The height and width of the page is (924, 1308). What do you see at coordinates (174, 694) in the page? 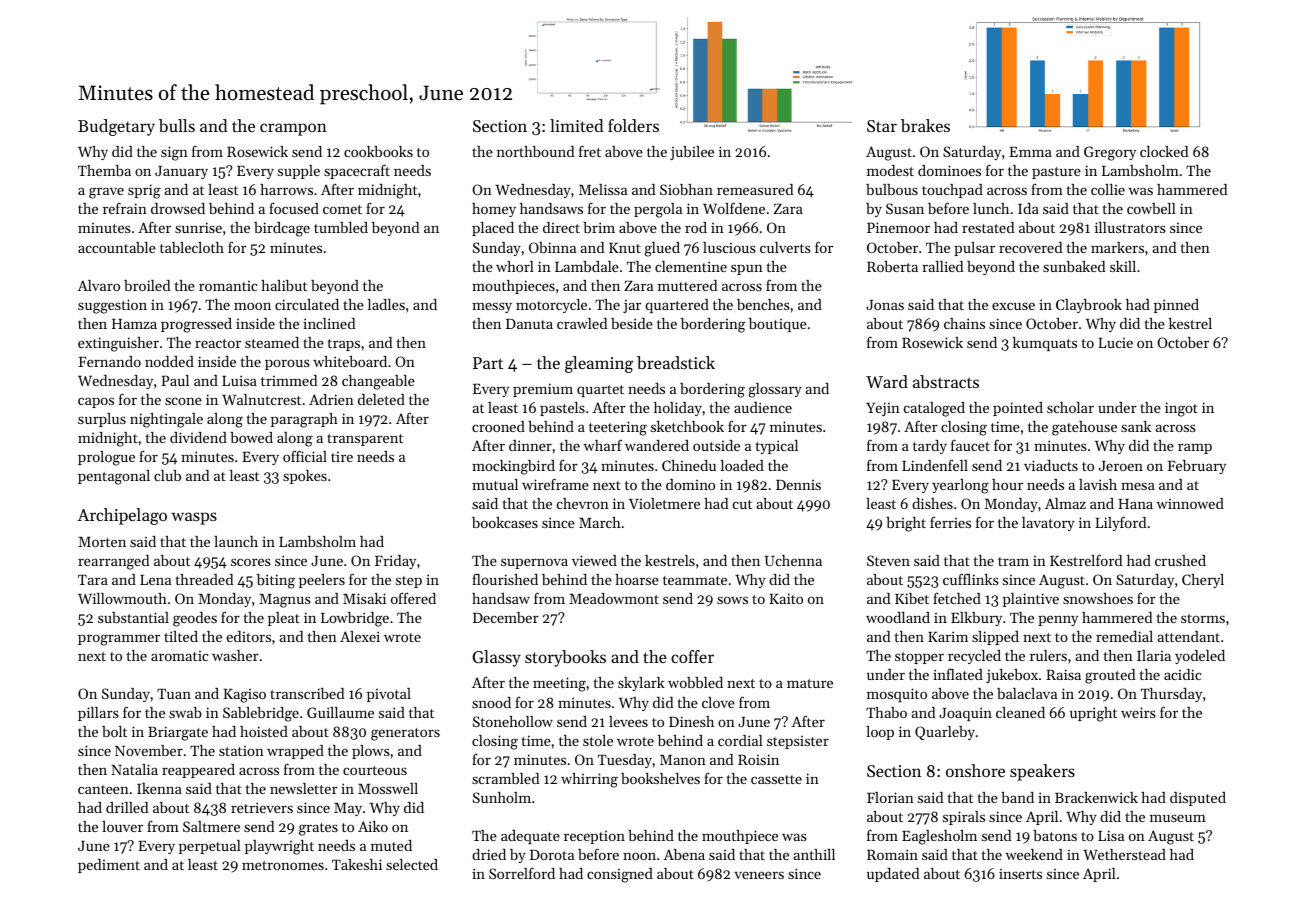
I see `Tuan` at bounding box center [174, 694].
